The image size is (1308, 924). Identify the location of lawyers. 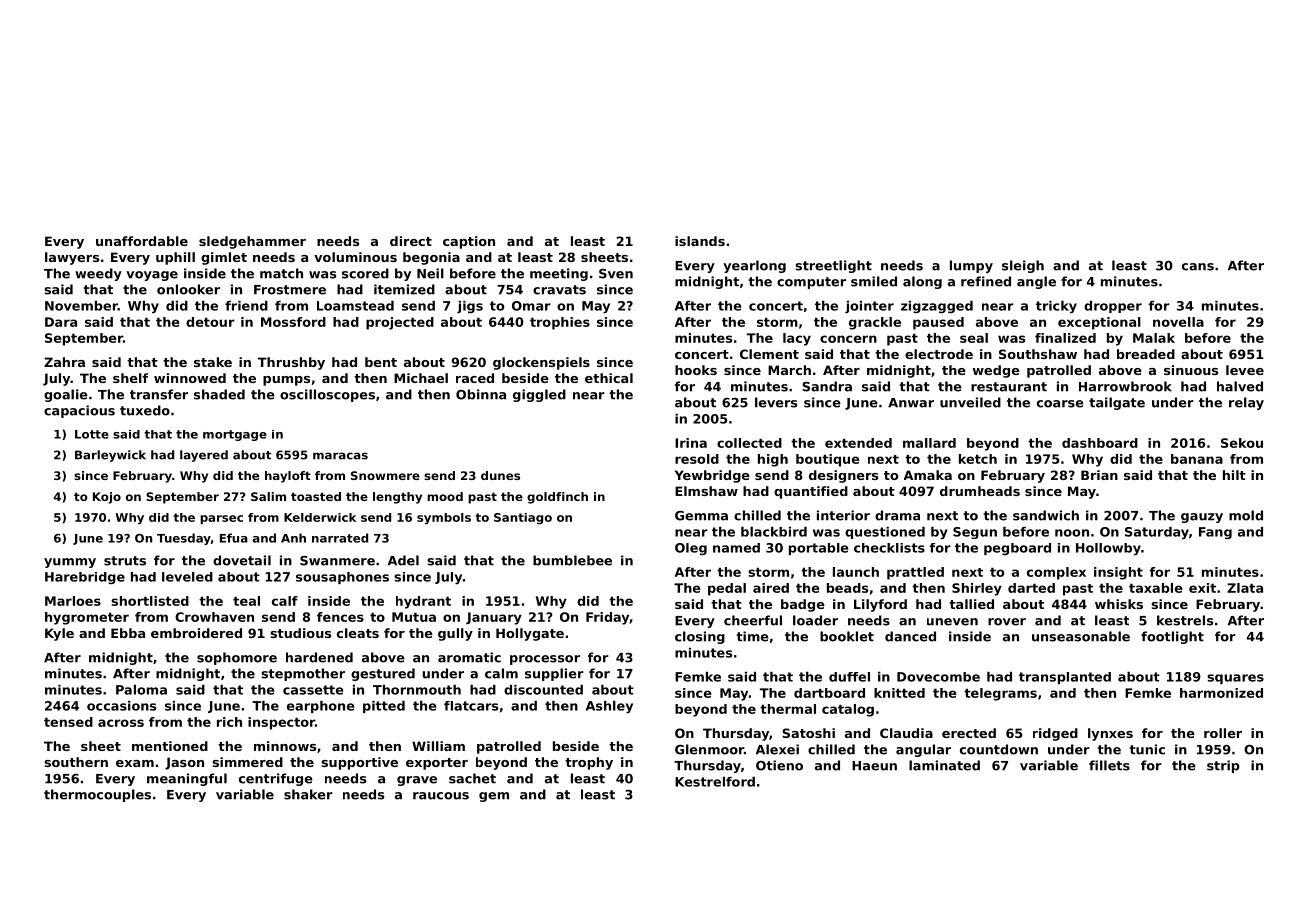
(72, 258).
